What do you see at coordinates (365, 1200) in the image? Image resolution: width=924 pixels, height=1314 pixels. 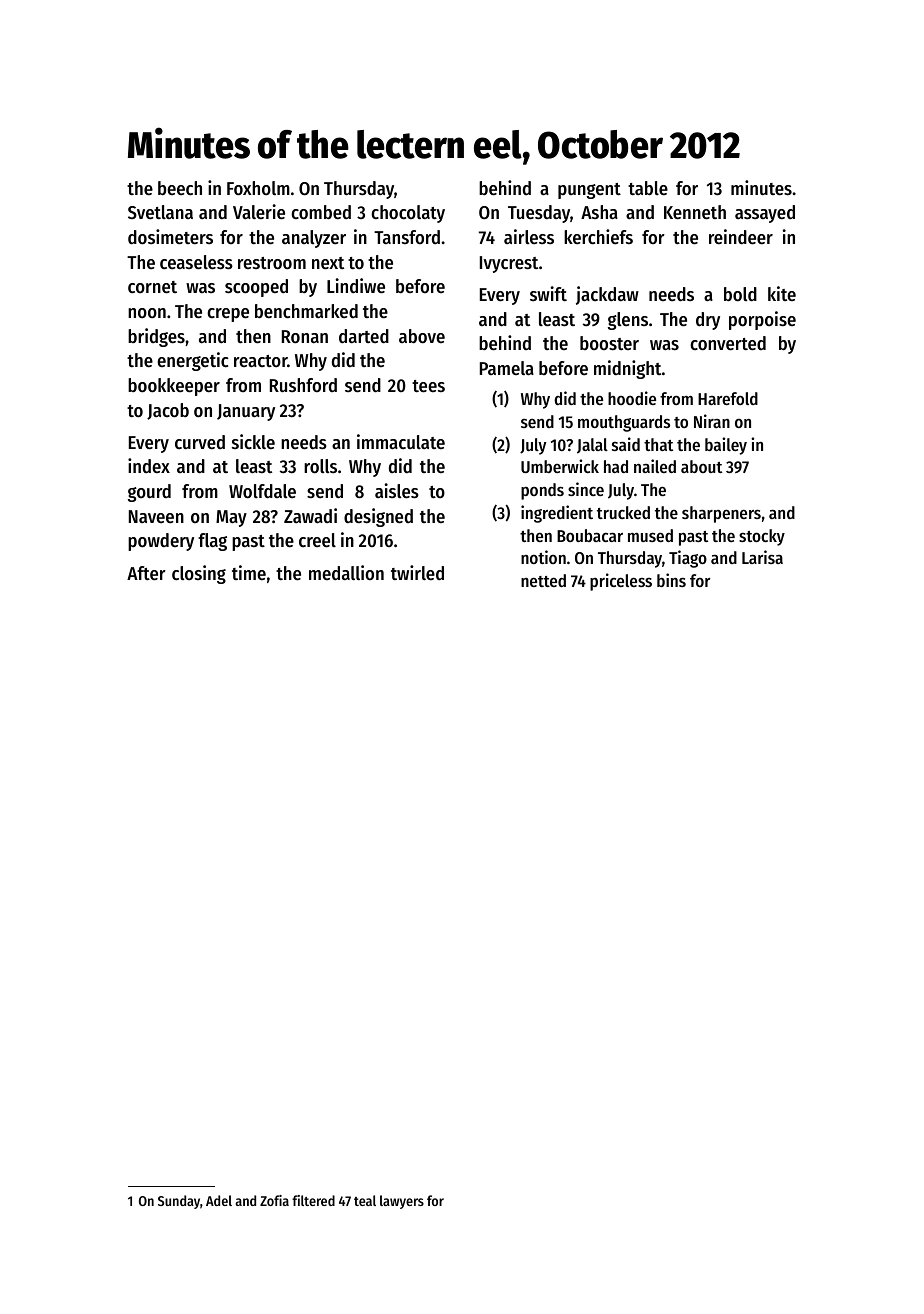 I see `teal` at bounding box center [365, 1200].
